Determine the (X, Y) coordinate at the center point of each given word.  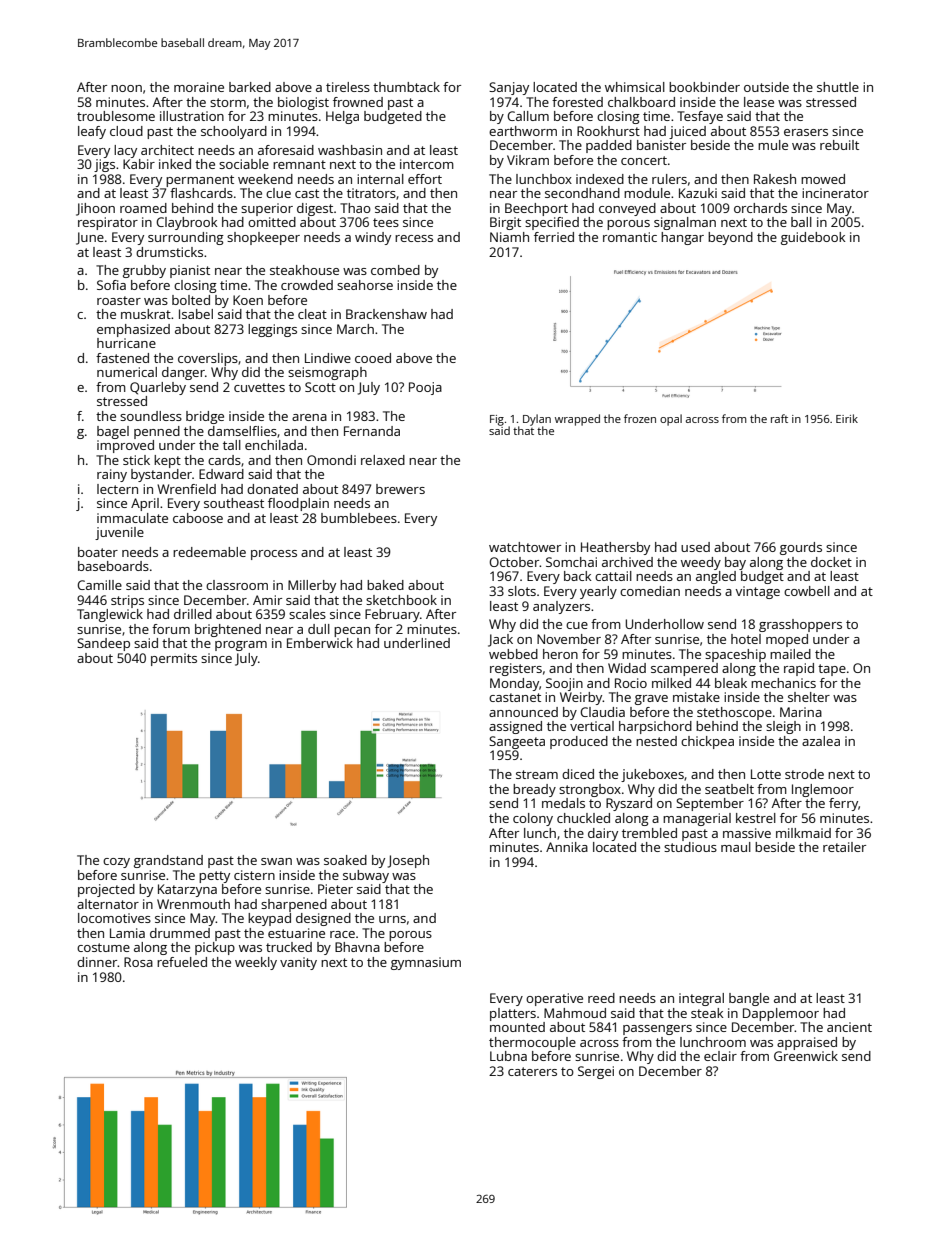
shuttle (838, 87)
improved (125, 446)
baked (385, 585)
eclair (720, 1056)
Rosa (138, 962)
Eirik (847, 418)
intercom (427, 164)
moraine (199, 87)
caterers (532, 1071)
